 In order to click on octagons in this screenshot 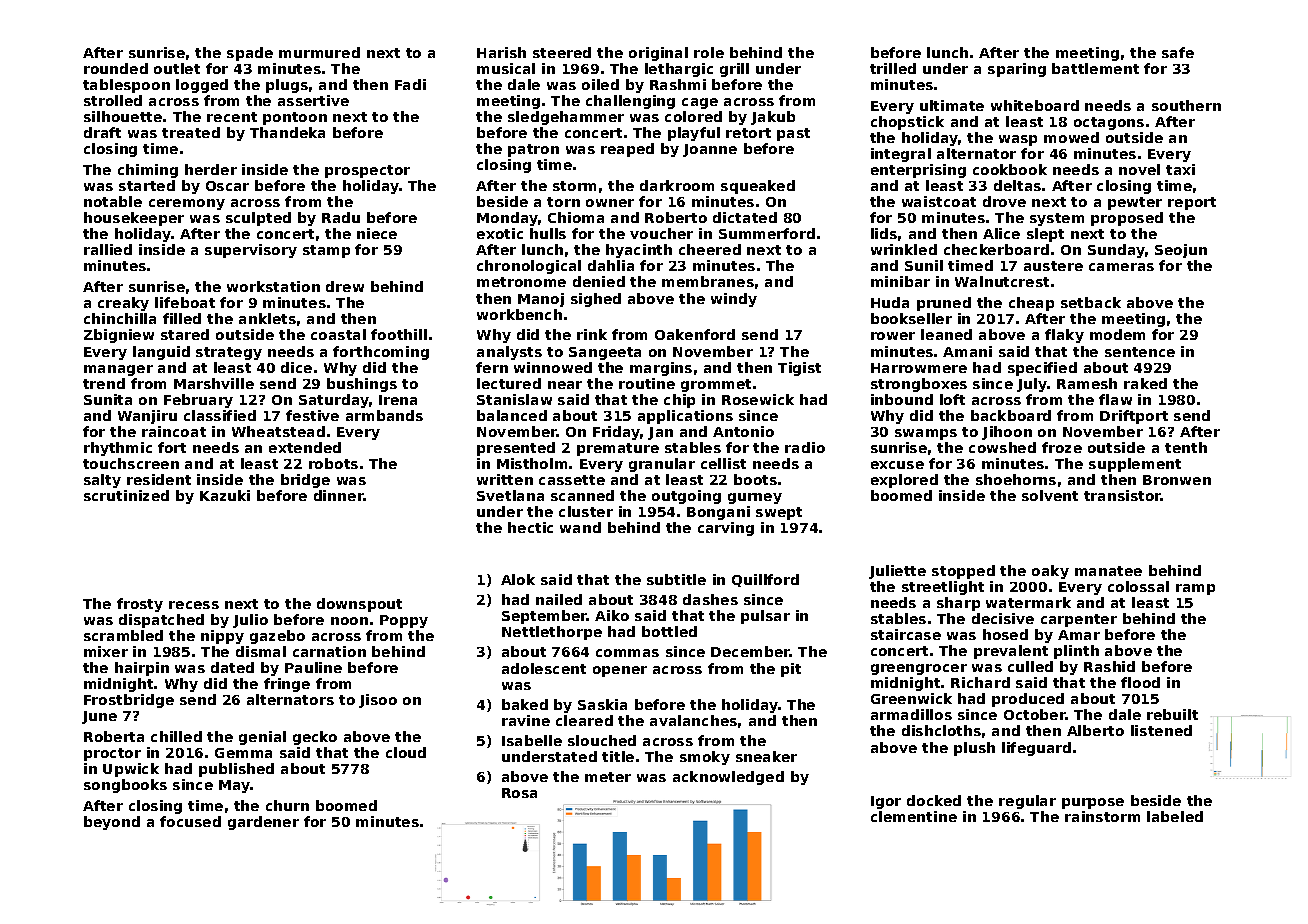, I will do `click(1109, 123)`.
